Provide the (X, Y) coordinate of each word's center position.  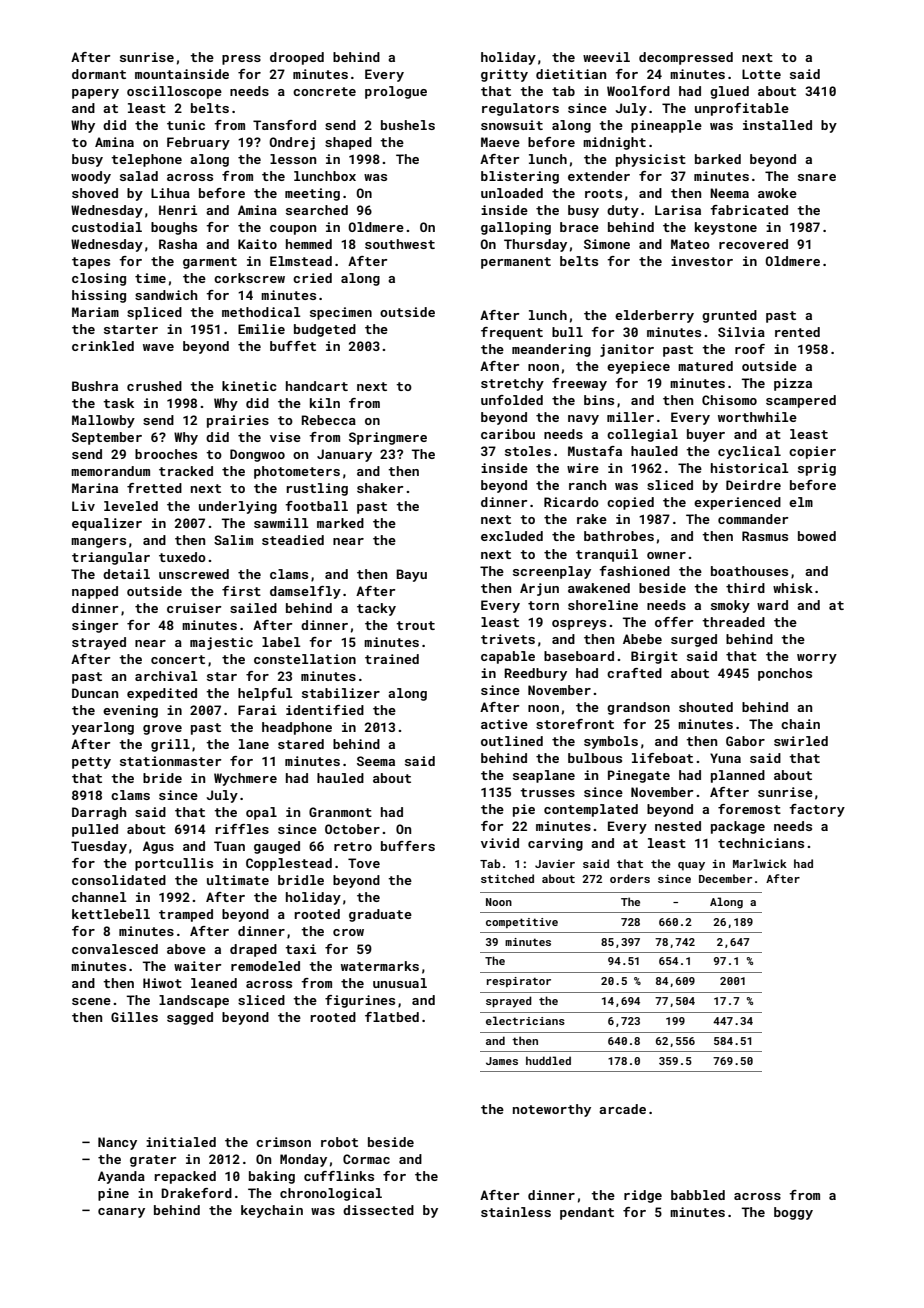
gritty (504, 75)
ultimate (238, 880)
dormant (99, 74)
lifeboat (662, 758)
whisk (793, 588)
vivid (500, 843)
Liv (83, 506)
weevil (606, 57)
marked (340, 523)
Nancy (117, 1143)
